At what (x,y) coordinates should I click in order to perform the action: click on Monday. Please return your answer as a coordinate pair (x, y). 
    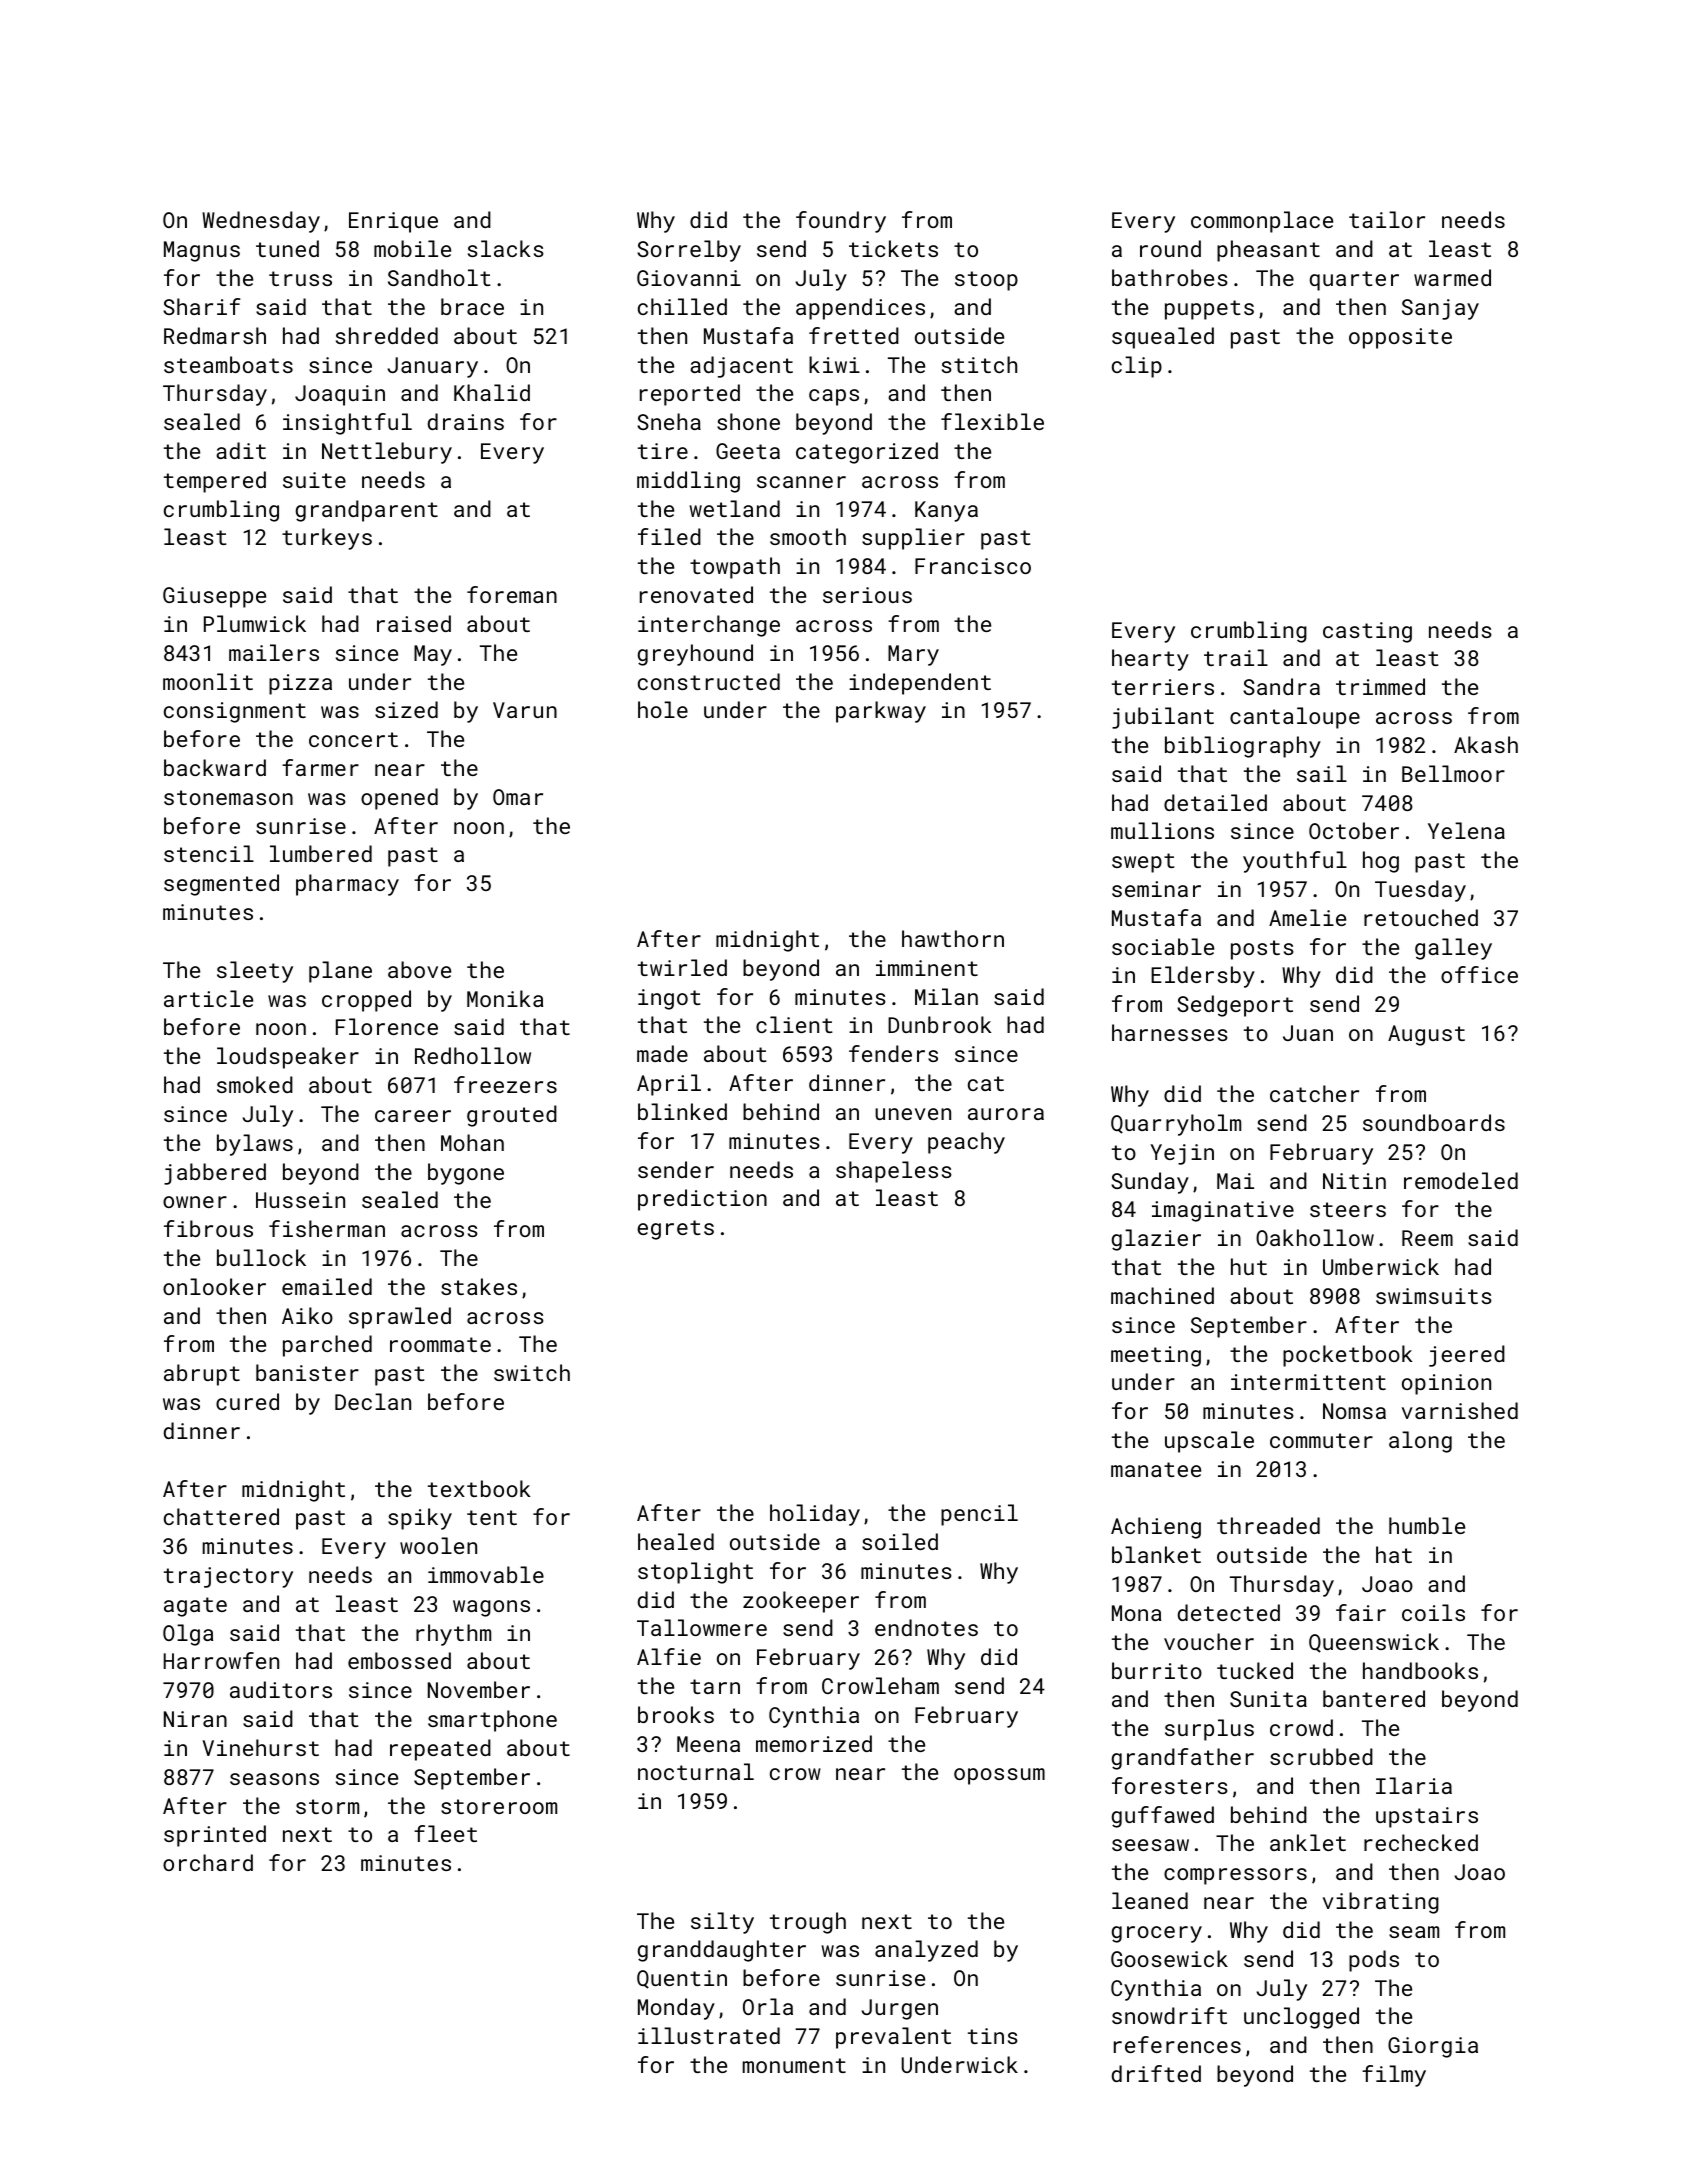
    Looking at the image, I should click on (676, 2009).
